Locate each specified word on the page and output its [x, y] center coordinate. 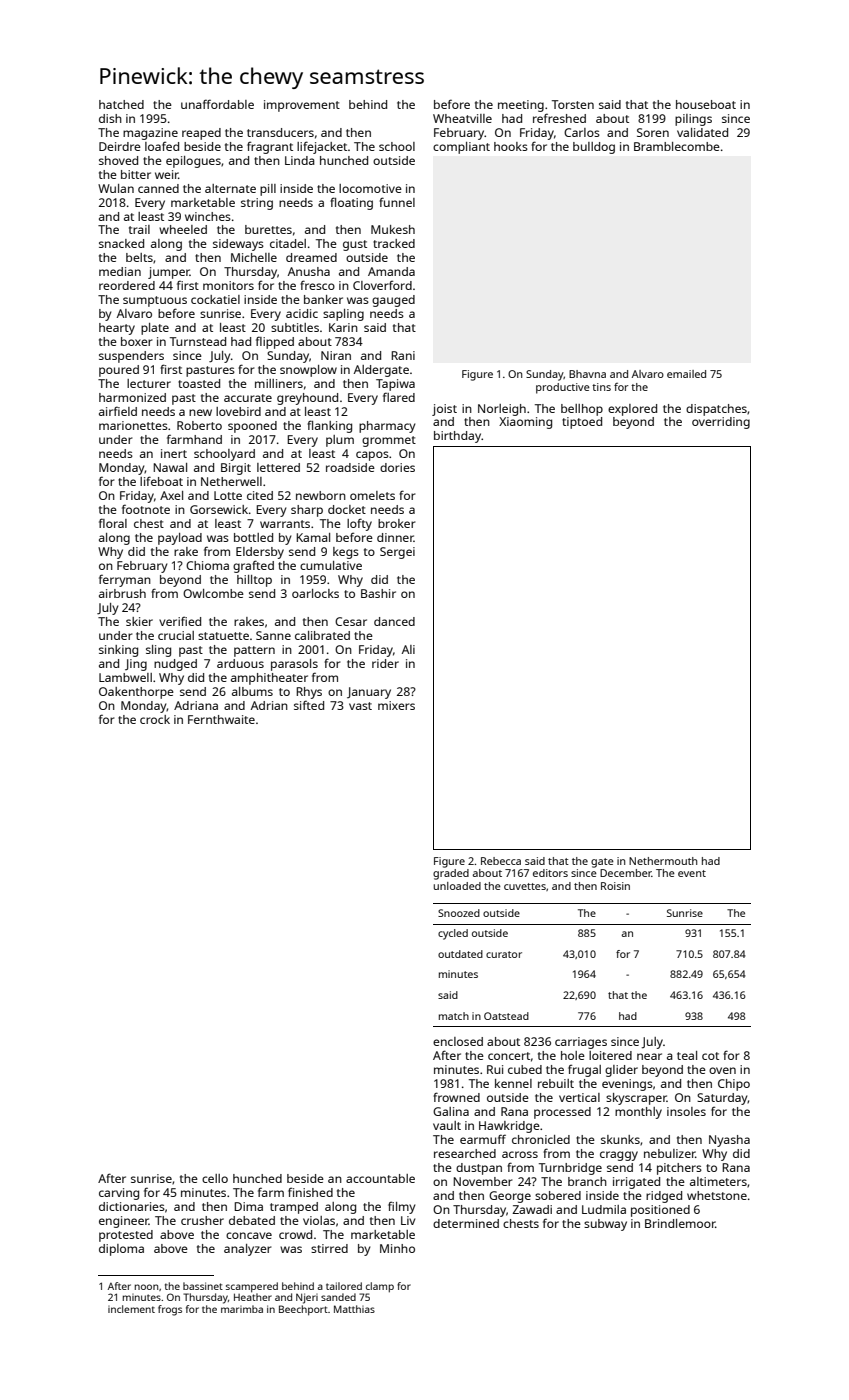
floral [113, 523]
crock [155, 719]
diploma [121, 1250]
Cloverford [382, 285]
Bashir [378, 593]
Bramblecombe [677, 146]
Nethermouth [663, 861]
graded [451, 874]
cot [710, 1056]
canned [158, 188]
